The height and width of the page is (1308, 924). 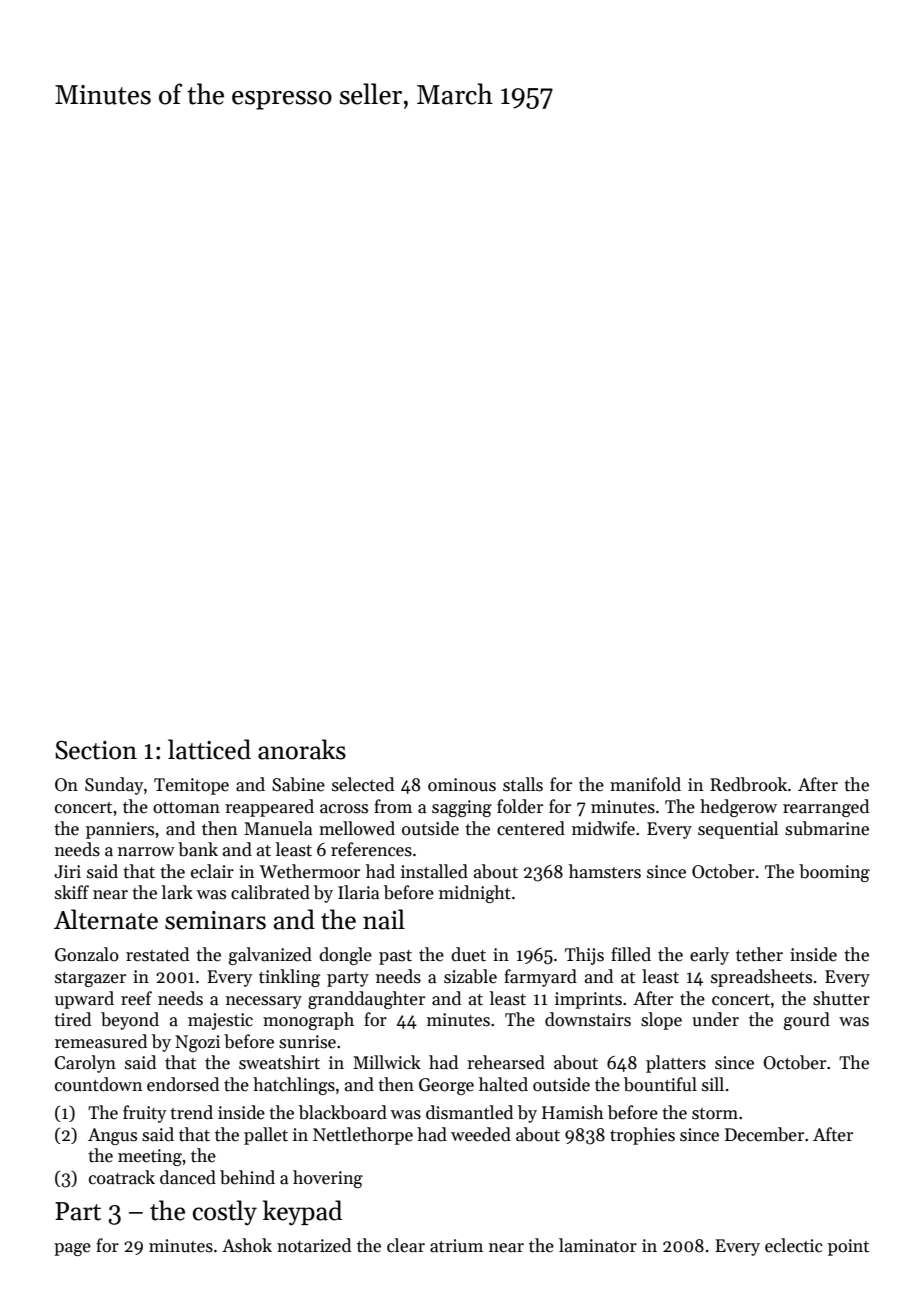 I want to click on laminator, so click(x=598, y=1245).
